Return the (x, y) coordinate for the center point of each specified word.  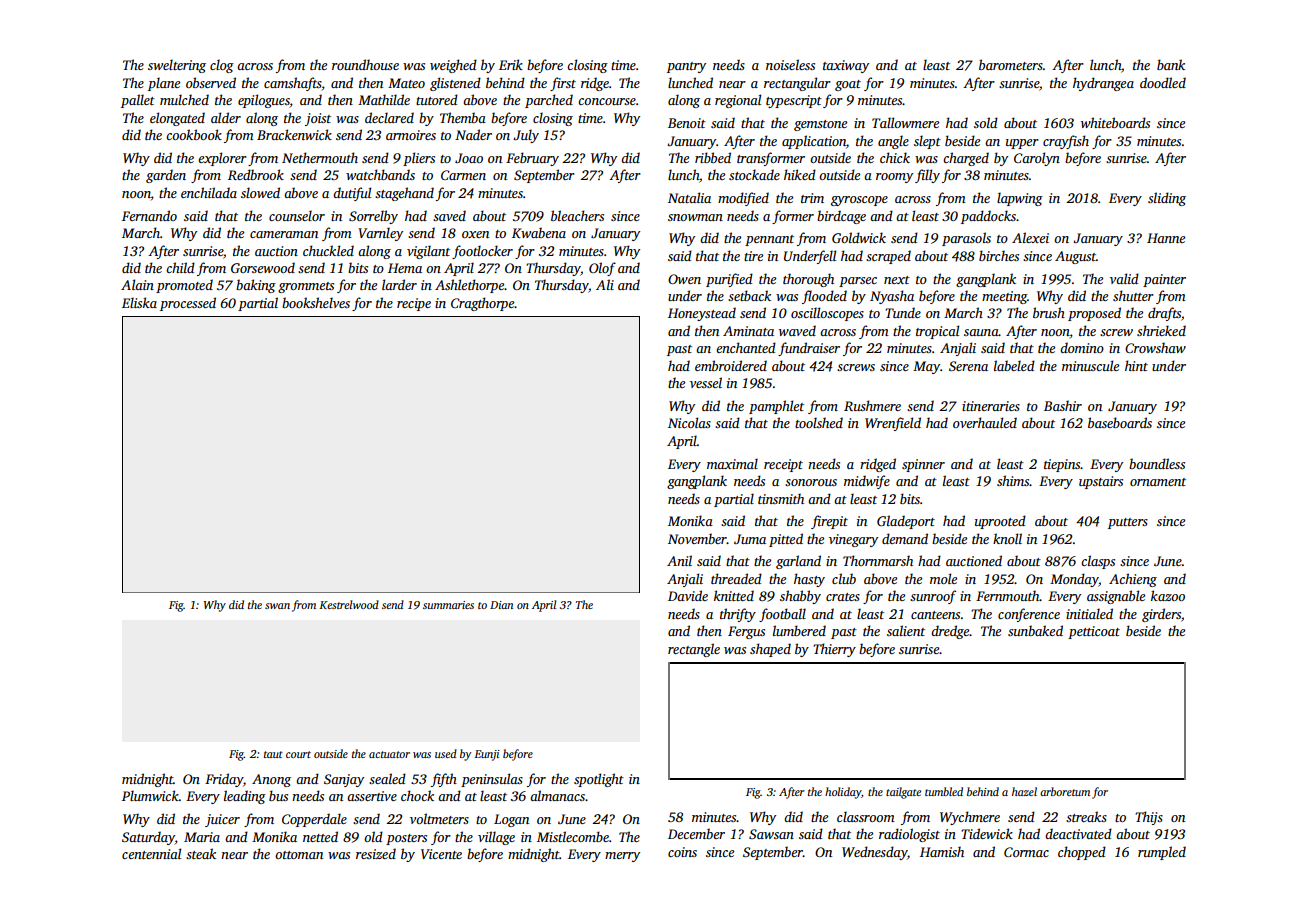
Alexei (1030, 237)
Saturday (148, 838)
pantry (686, 67)
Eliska (139, 302)
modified (743, 199)
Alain (137, 284)
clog (222, 66)
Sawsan (771, 834)
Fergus (746, 632)
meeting (1004, 297)
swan (277, 606)
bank (1171, 64)
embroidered (731, 365)
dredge (950, 632)
